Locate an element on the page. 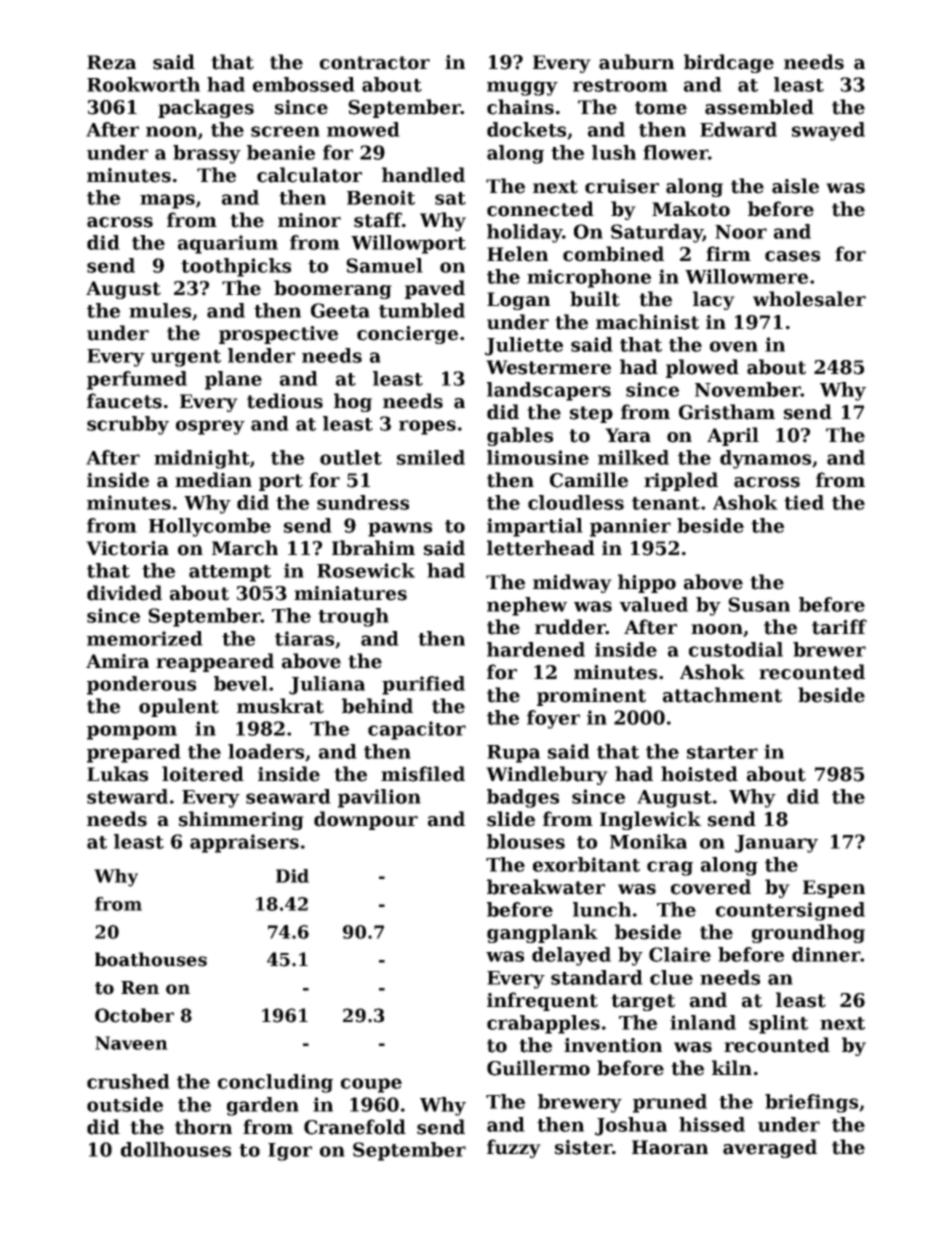 Image resolution: width=952 pixels, height=1233 pixels. dollhouses is located at coordinates (176, 1149).
